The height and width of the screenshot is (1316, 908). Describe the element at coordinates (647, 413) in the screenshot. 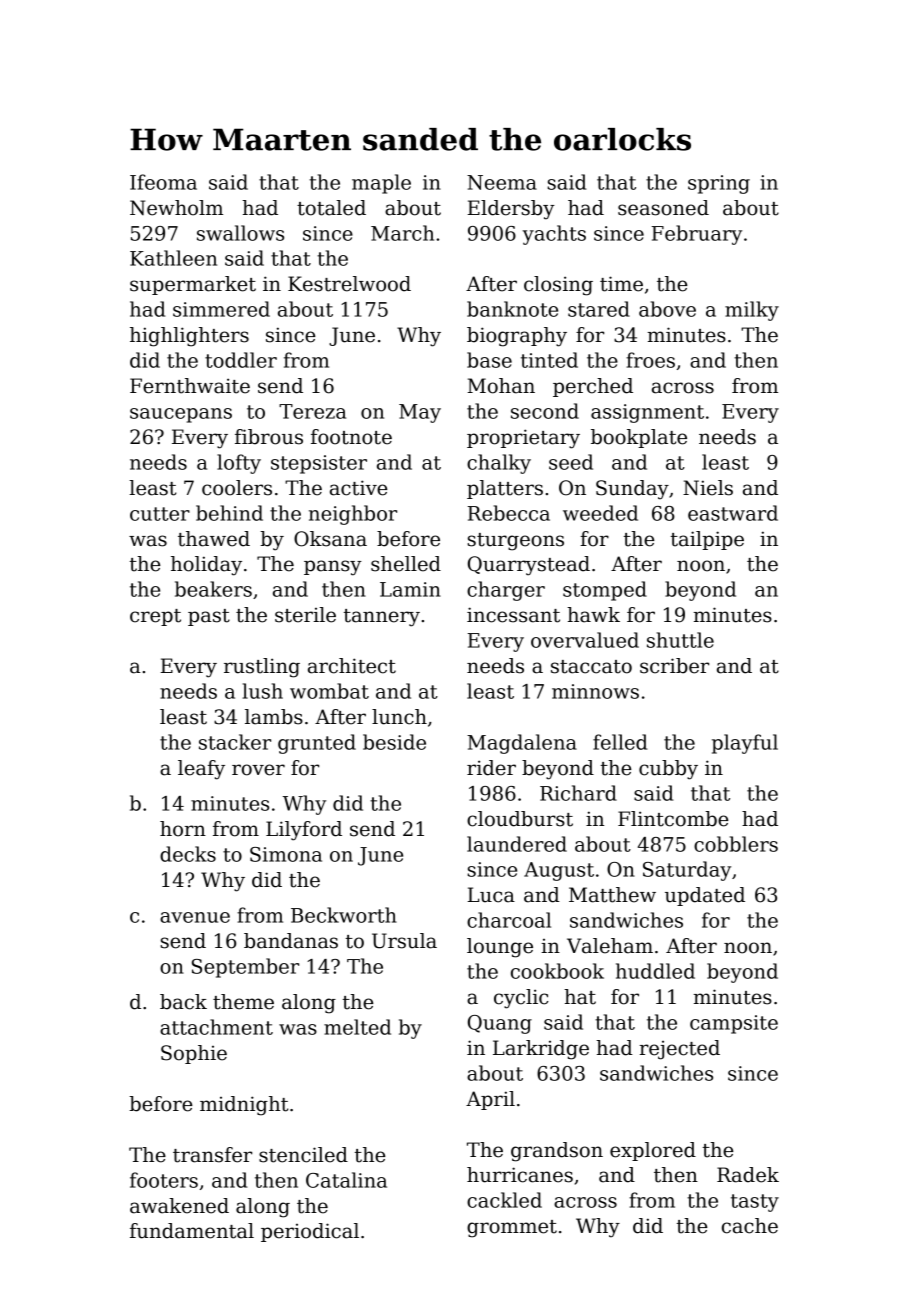

I see `assignment` at that location.
